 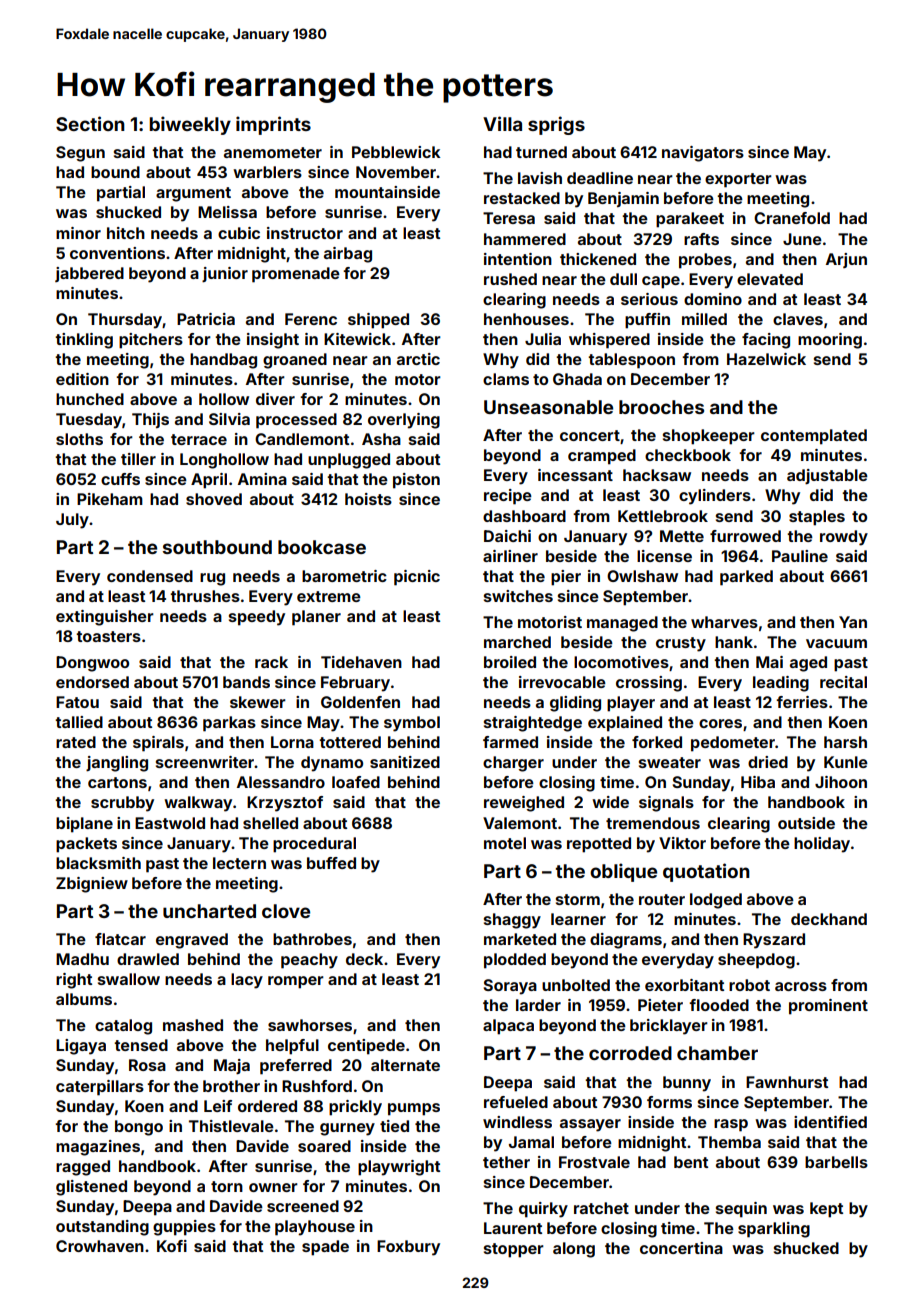 What do you see at coordinates (520, 823) in the screenshot?
I see `Valemont` at bounding box center [520, 823].
